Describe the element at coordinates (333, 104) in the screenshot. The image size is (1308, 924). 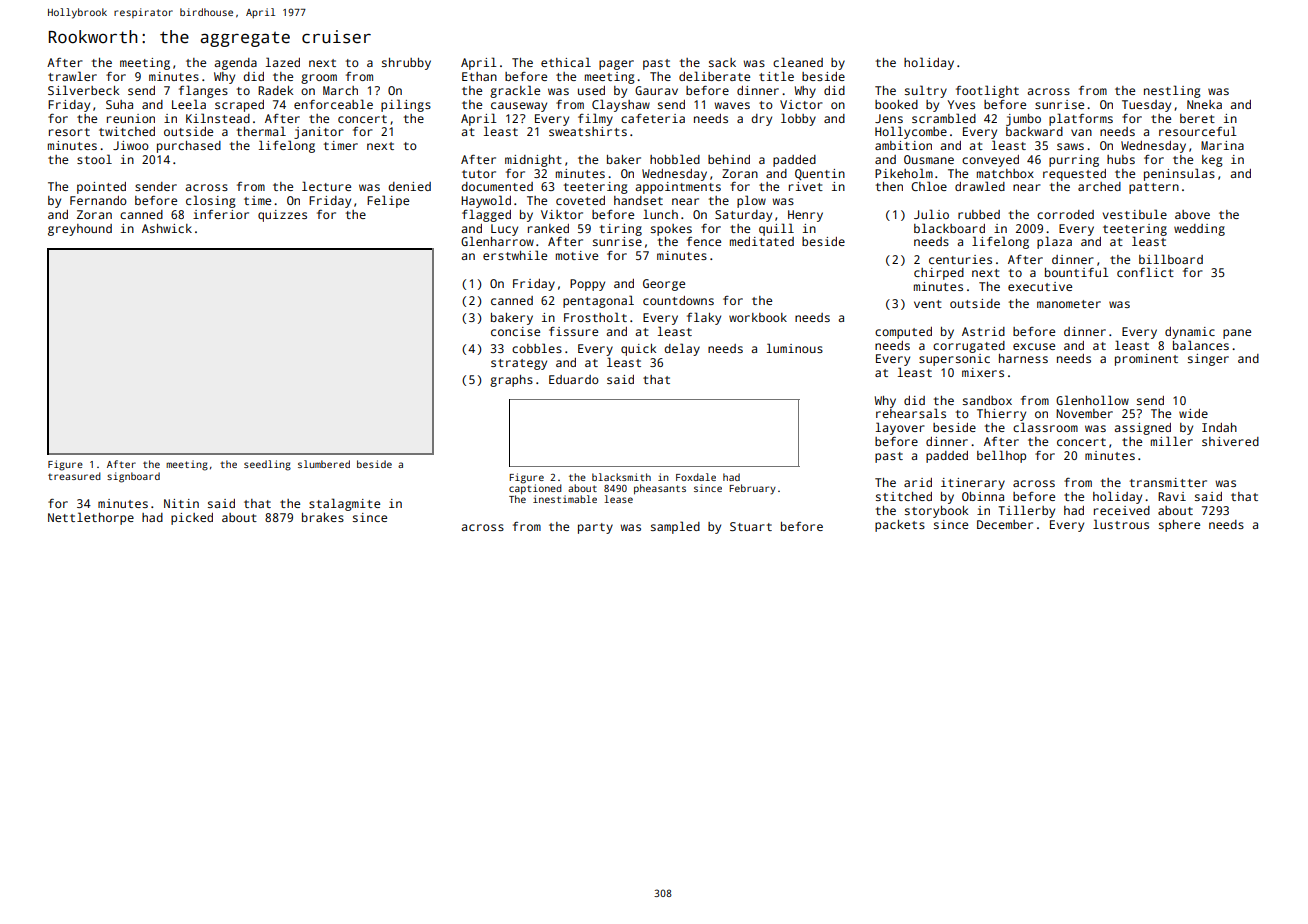
I see `enforceable` at that location.
